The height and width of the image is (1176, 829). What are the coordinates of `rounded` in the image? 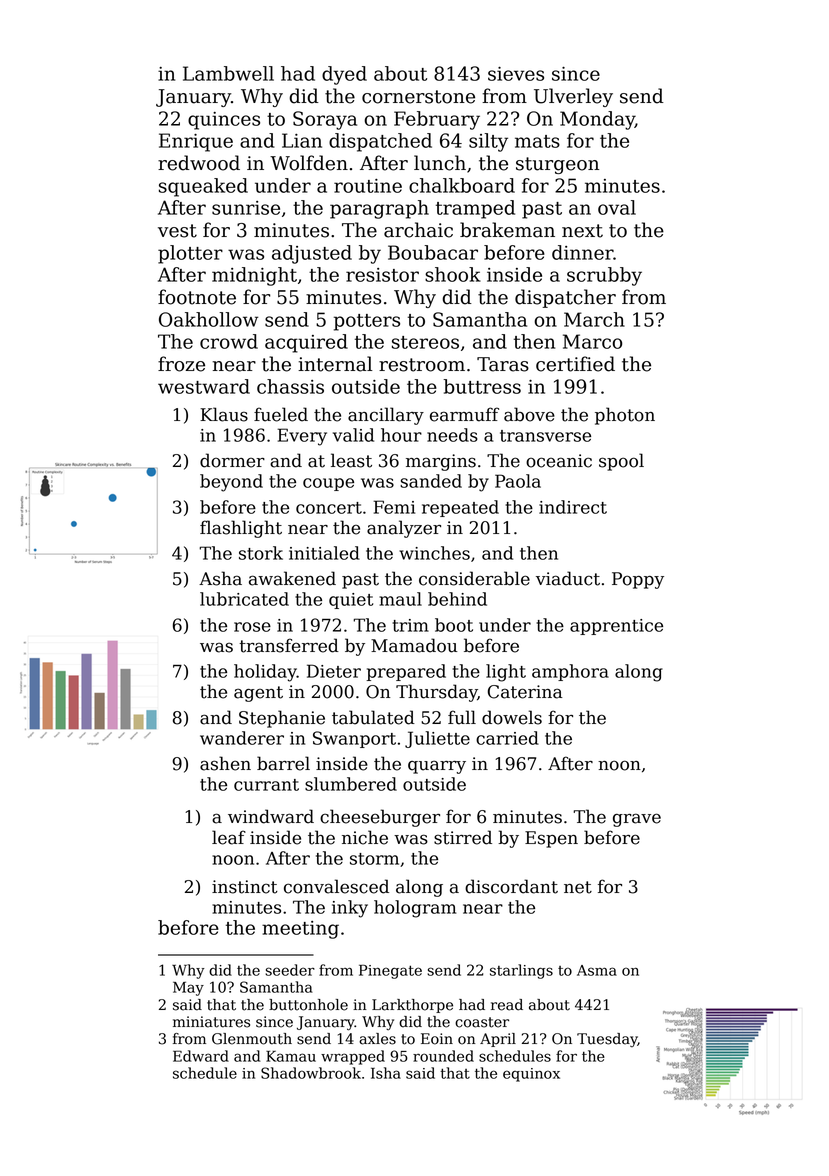 It's located at (443, 1056).
